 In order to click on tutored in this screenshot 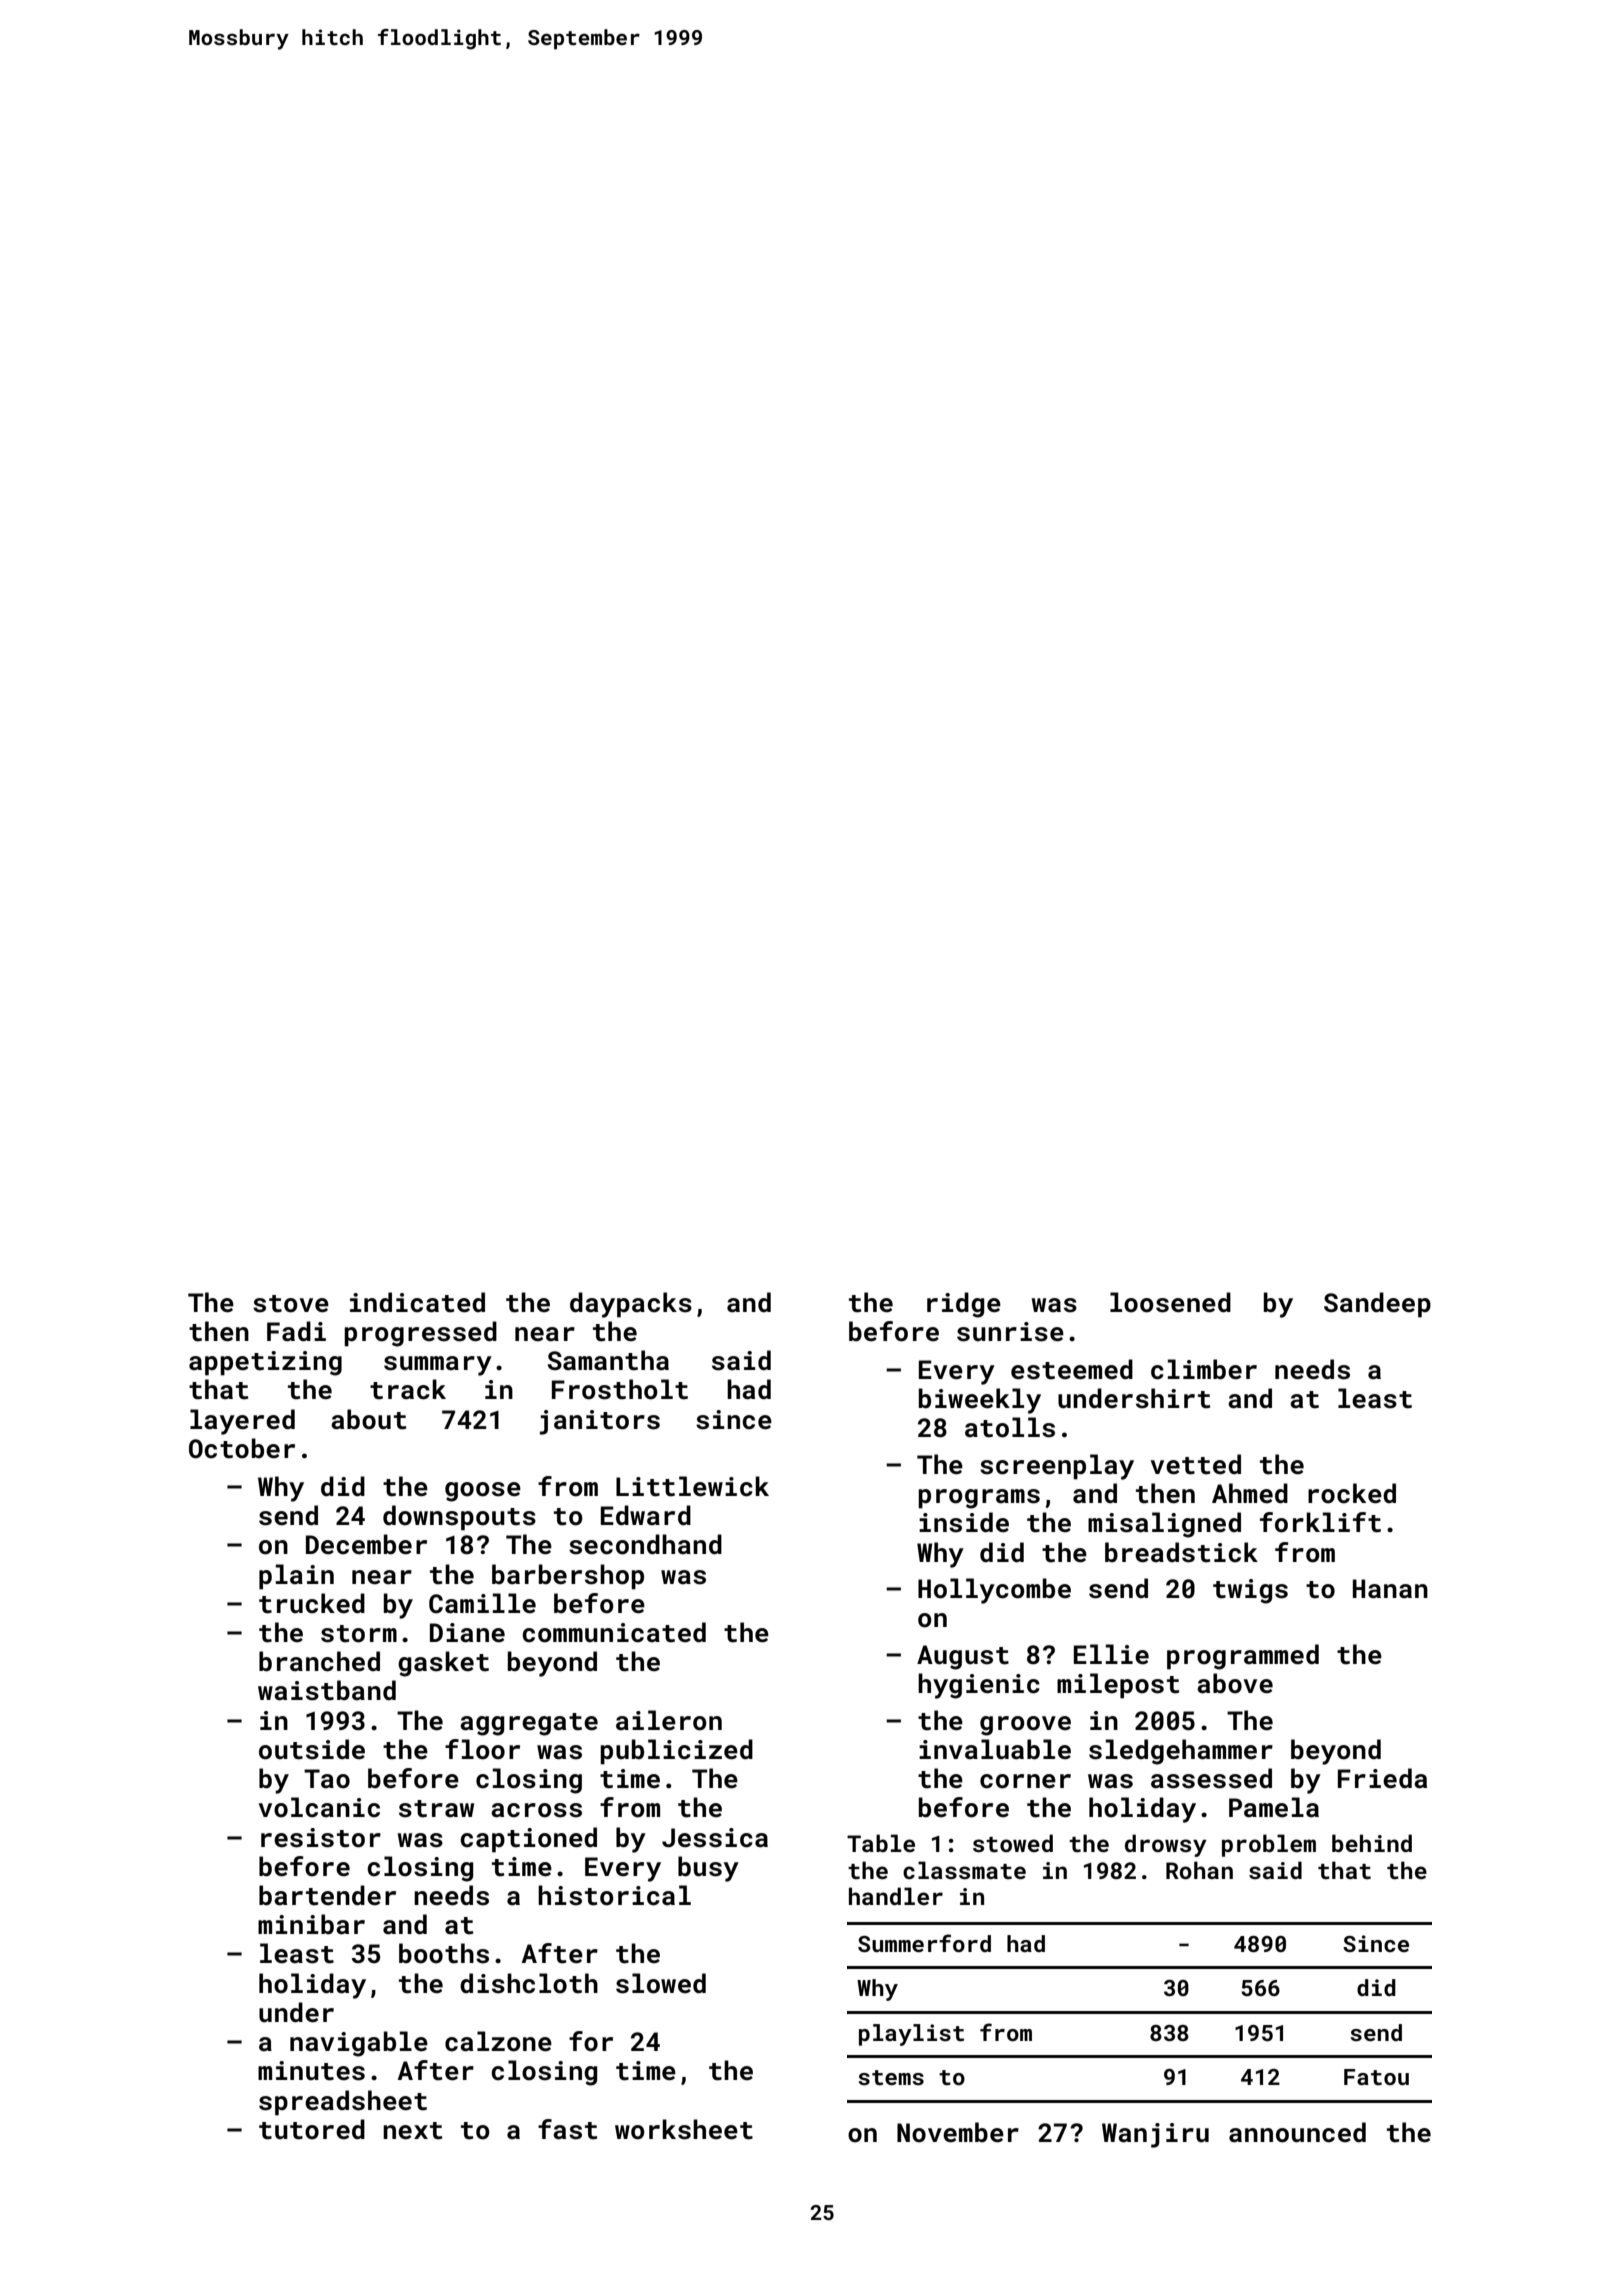, I will do `click(312, 2129)`.
